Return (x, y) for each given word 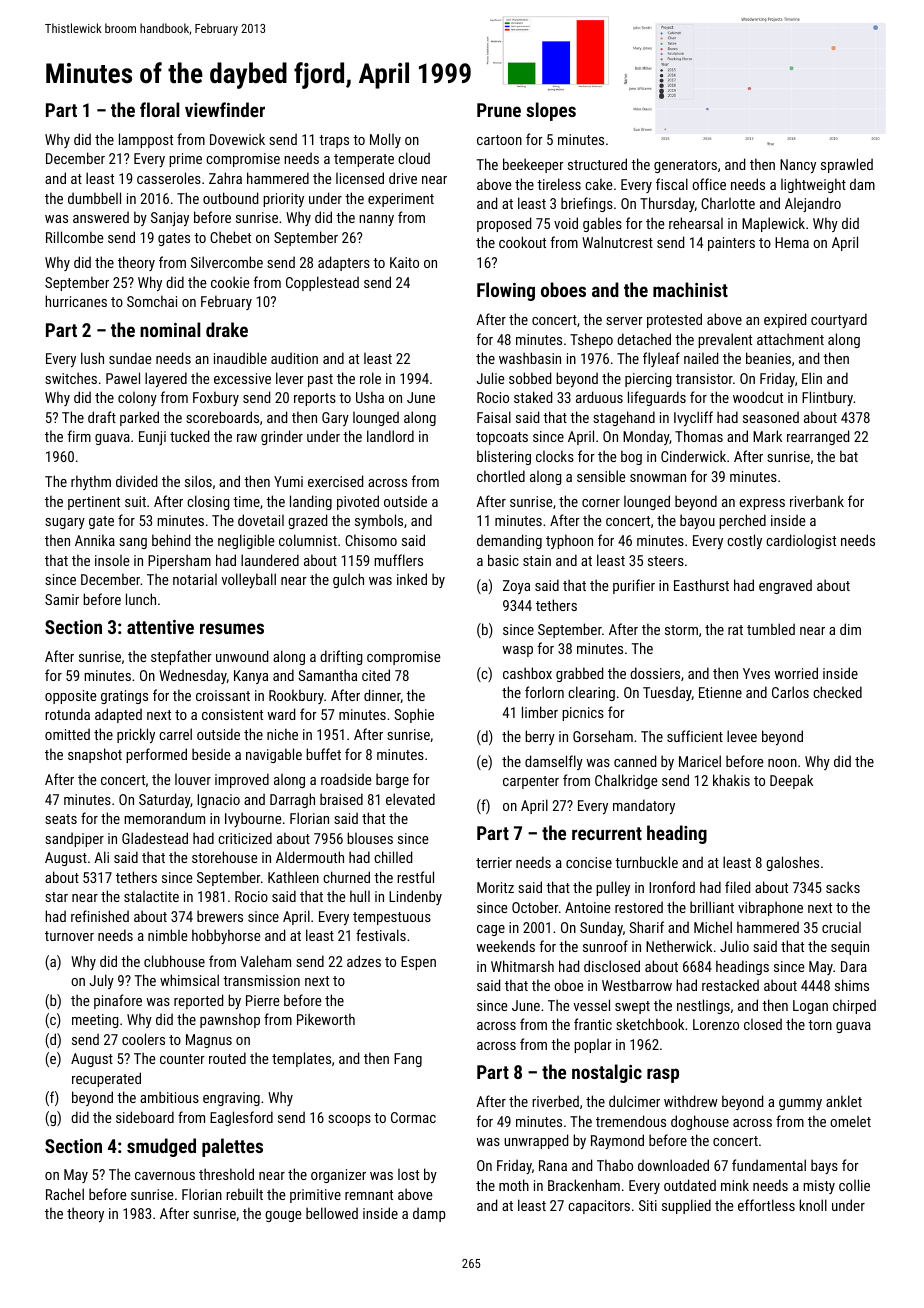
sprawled (847, 165)
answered (101, 217)
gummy (800, 1104)
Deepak (791, 781)
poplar (593, 1046)
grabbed (579, 674)
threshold (226, 1174)
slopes (551, 111)
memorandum (164, 818)
